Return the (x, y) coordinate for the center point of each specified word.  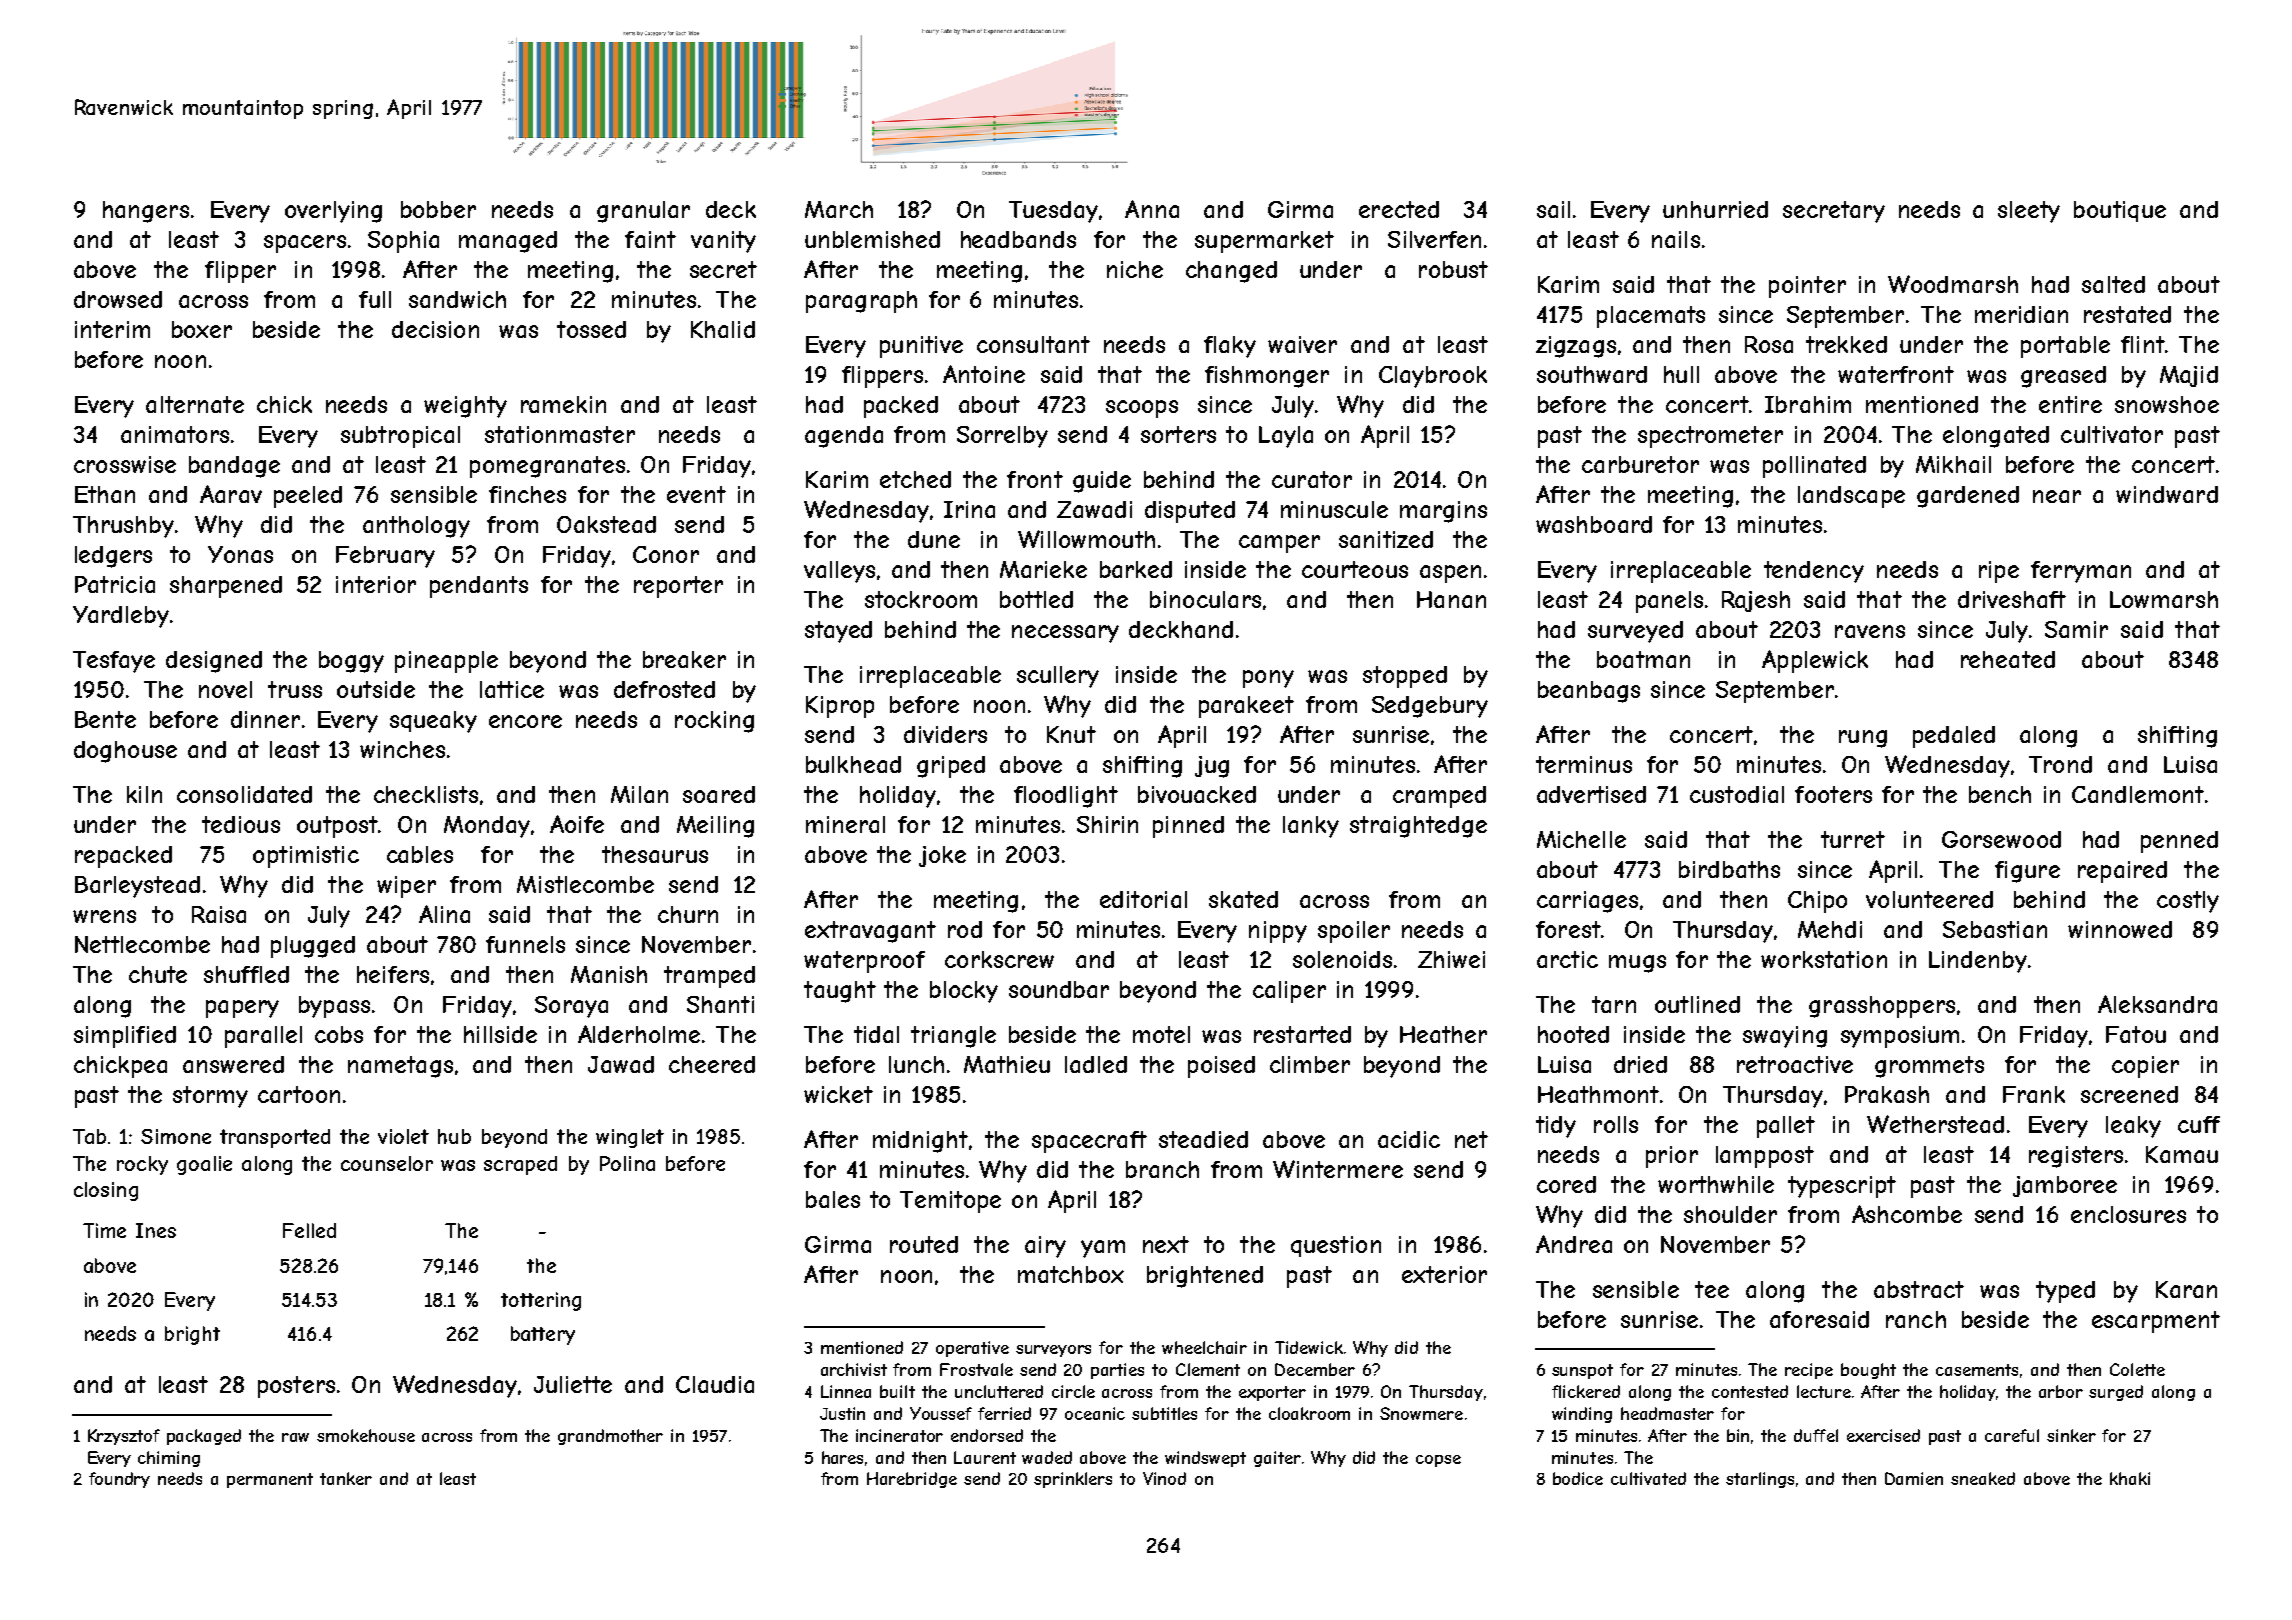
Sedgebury (1430, 707)
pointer (1807, 287)
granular (643, 212)
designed (214, 662)
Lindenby (1978, 962)
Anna (1152, 209)
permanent (270, 1480)
